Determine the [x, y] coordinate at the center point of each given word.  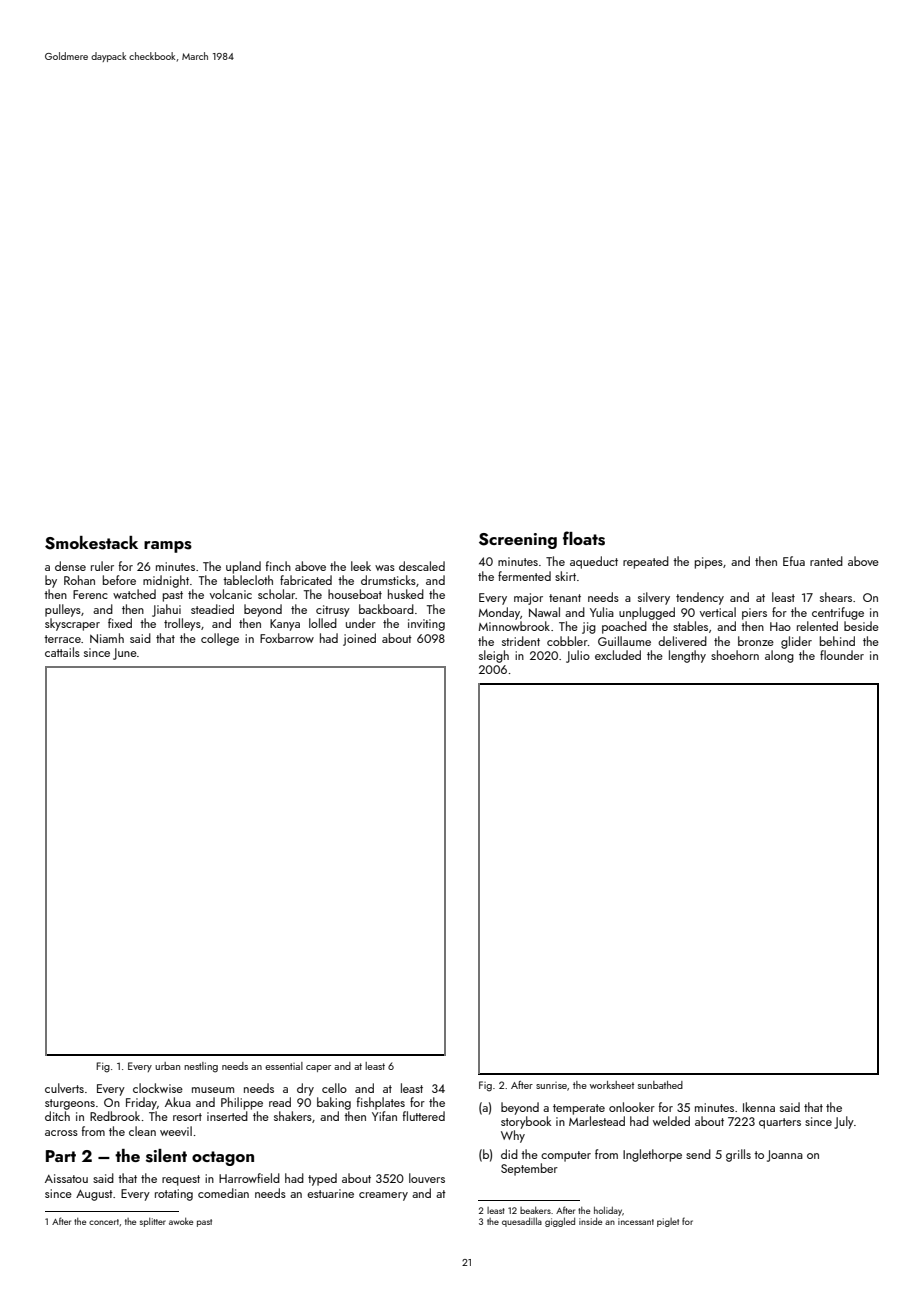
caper [318, 1068]
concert [104, 1222]
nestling [201, 1067]
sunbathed [660, 1085]
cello [334, 1088]
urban [167, 1066]
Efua [794, 561]
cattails [62, 652]
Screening [518, 541]
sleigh [494, 656]
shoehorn [735, 655]
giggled [560, 1222]
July [844, 1122]
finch [278, 566]
